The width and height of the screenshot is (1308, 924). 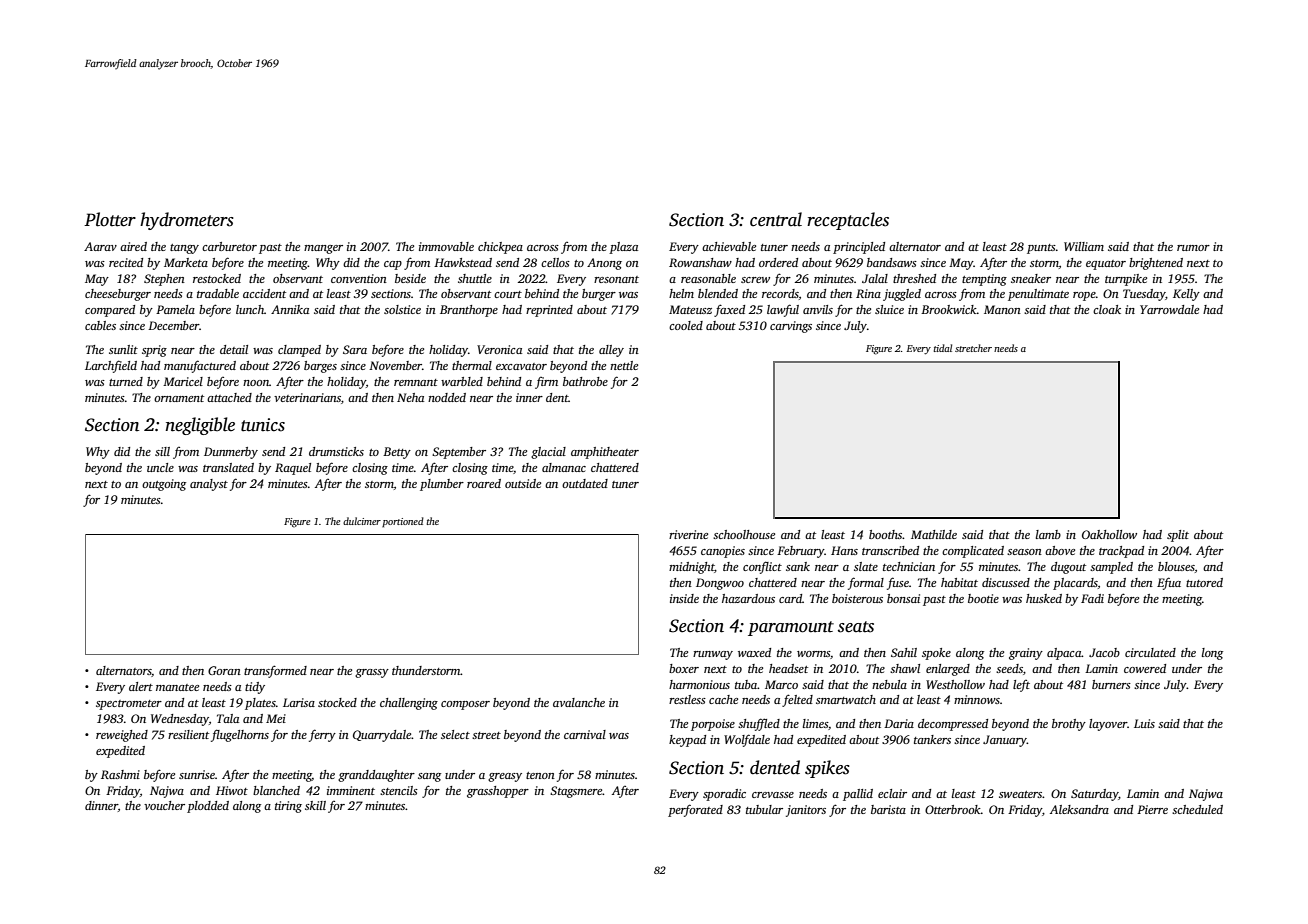 I want to click on solstice, so click(x=402, y=309).
